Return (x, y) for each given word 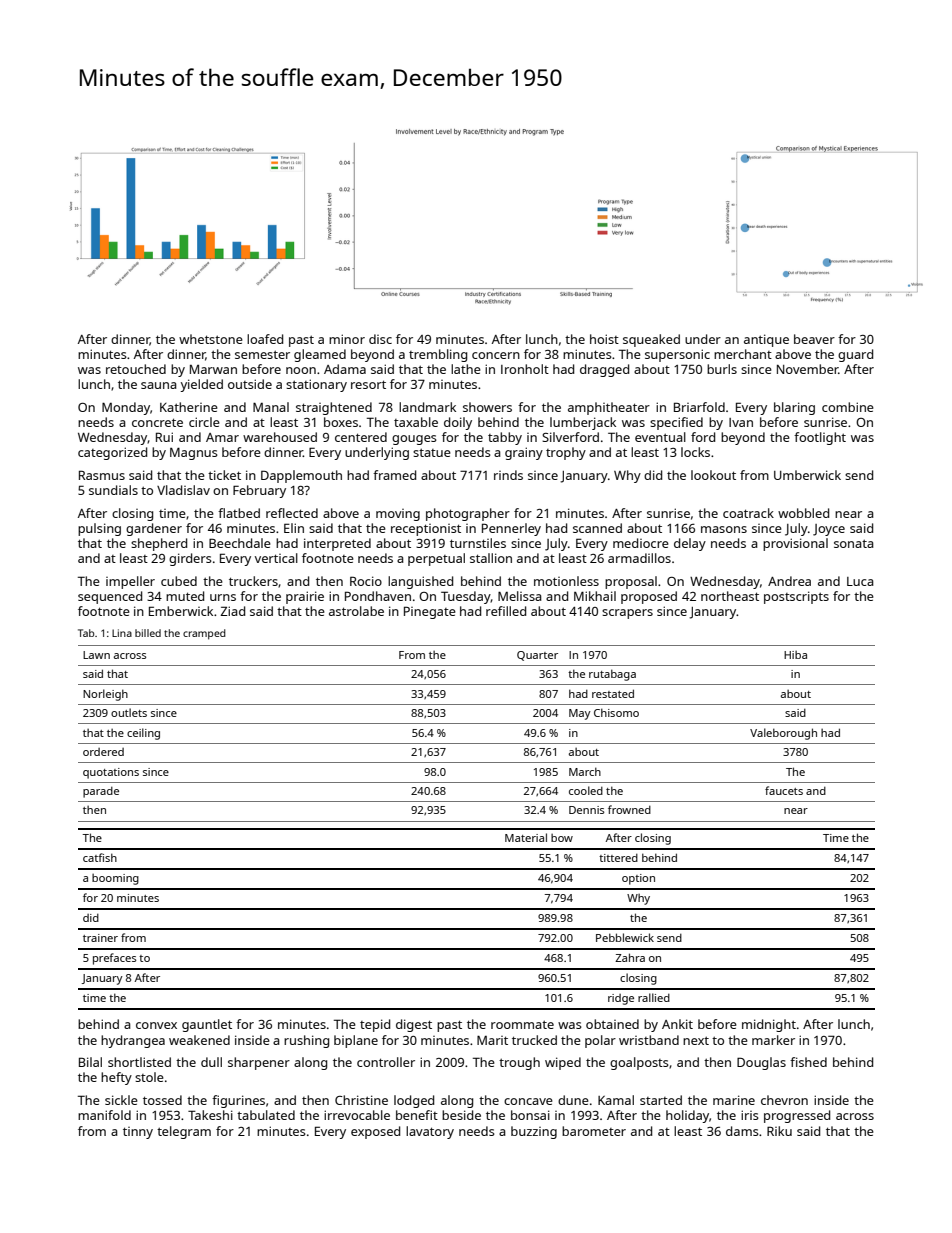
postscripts (796, 597)
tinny (138, 1133)
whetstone (211, 339)
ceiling (143, 734)
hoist (604, 339)
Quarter (537, 656)
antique (766, 340)
